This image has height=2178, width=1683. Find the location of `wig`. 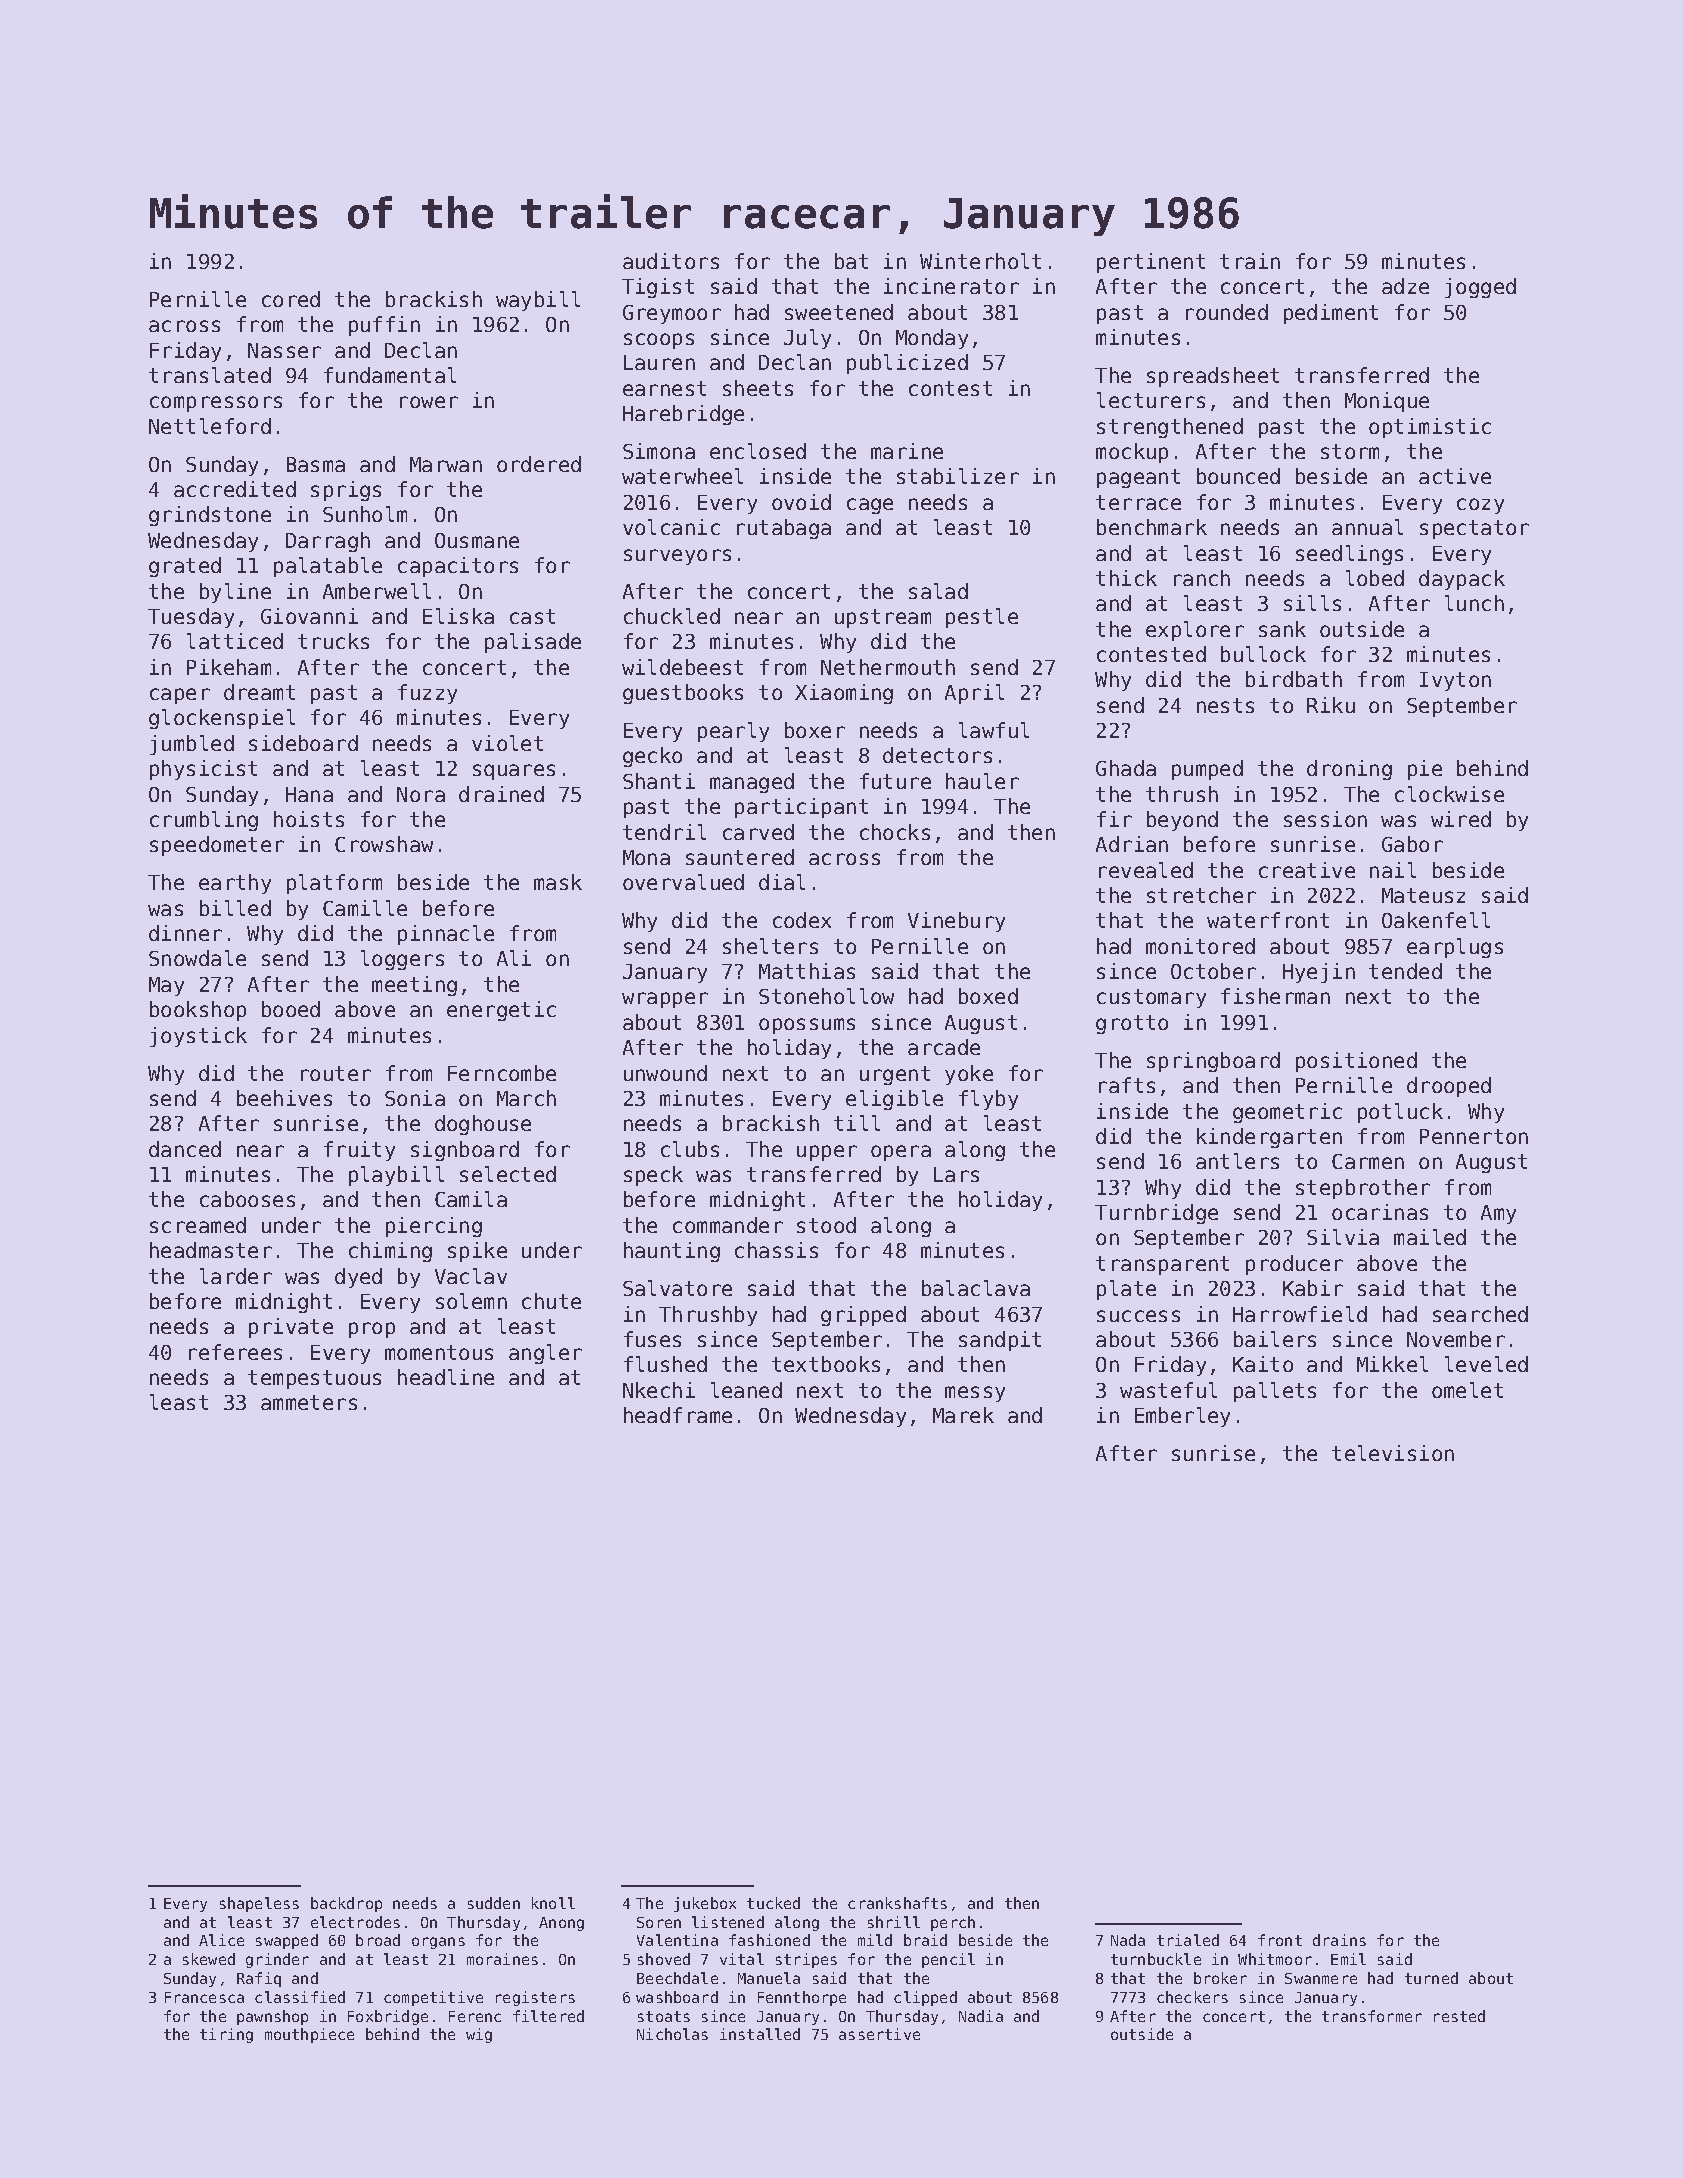

wig is located at coordinates (479, 2035).
